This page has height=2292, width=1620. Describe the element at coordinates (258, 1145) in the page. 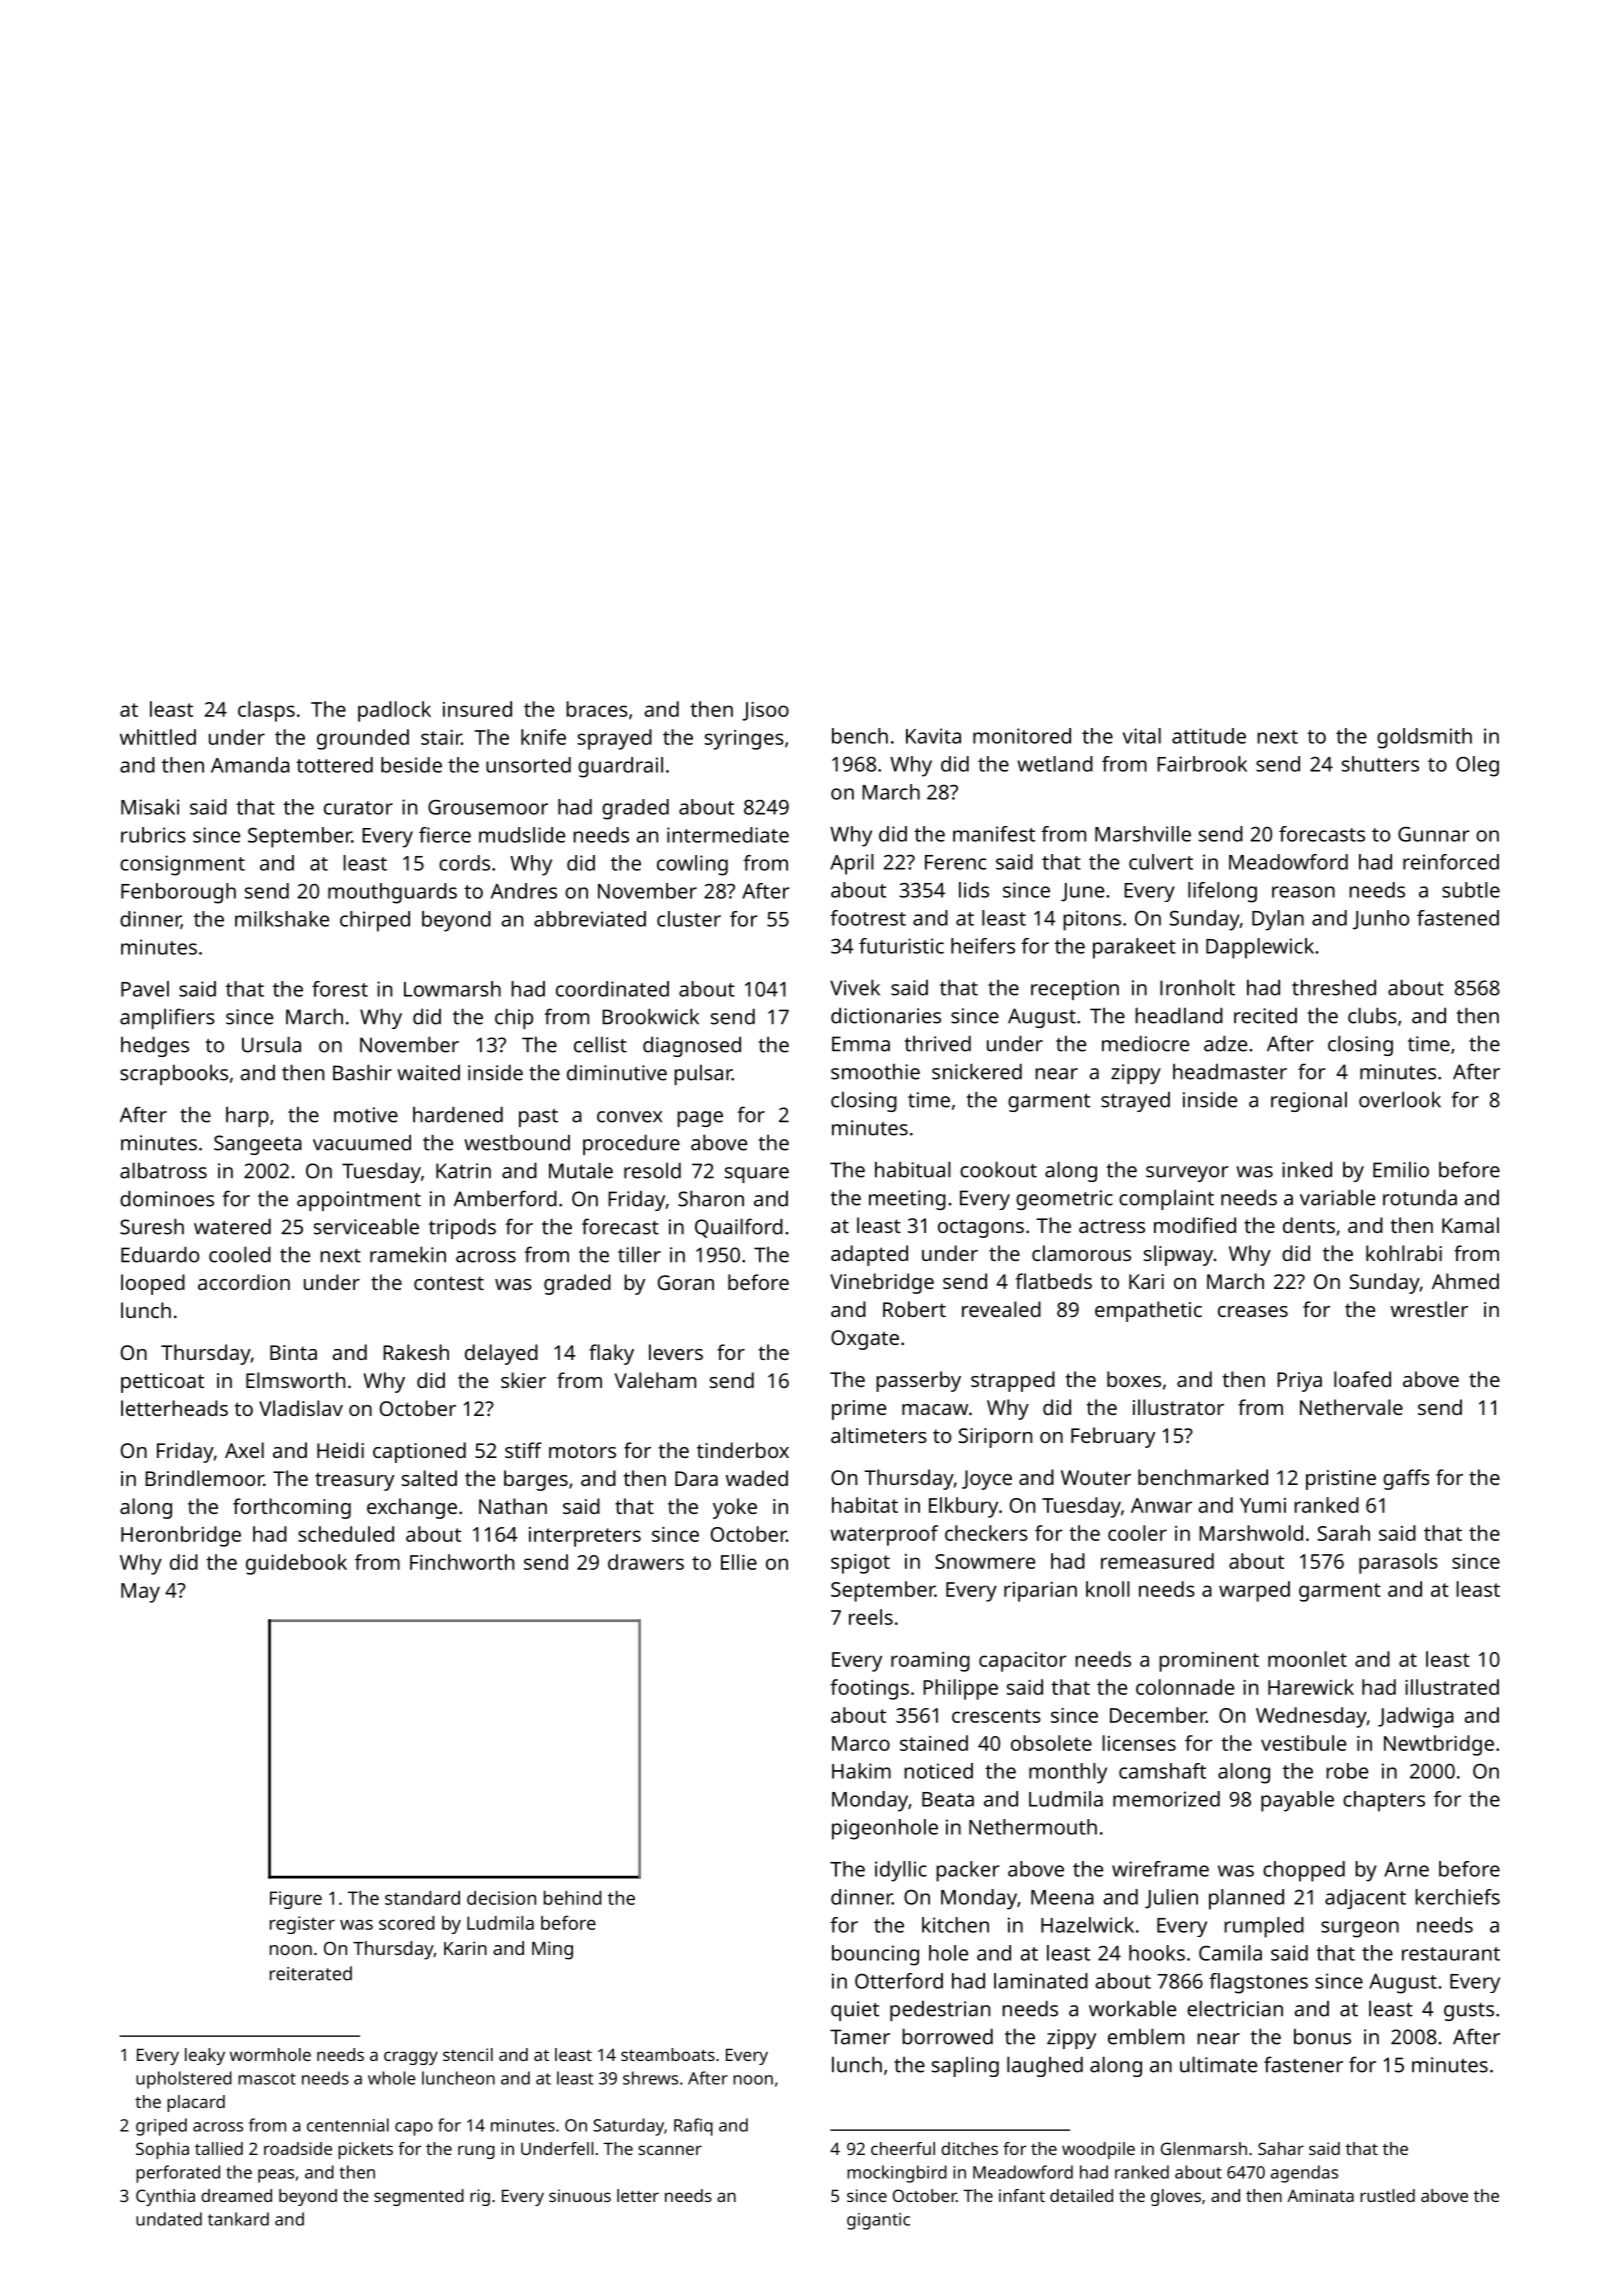

I see `Sangeeta` at that location.
